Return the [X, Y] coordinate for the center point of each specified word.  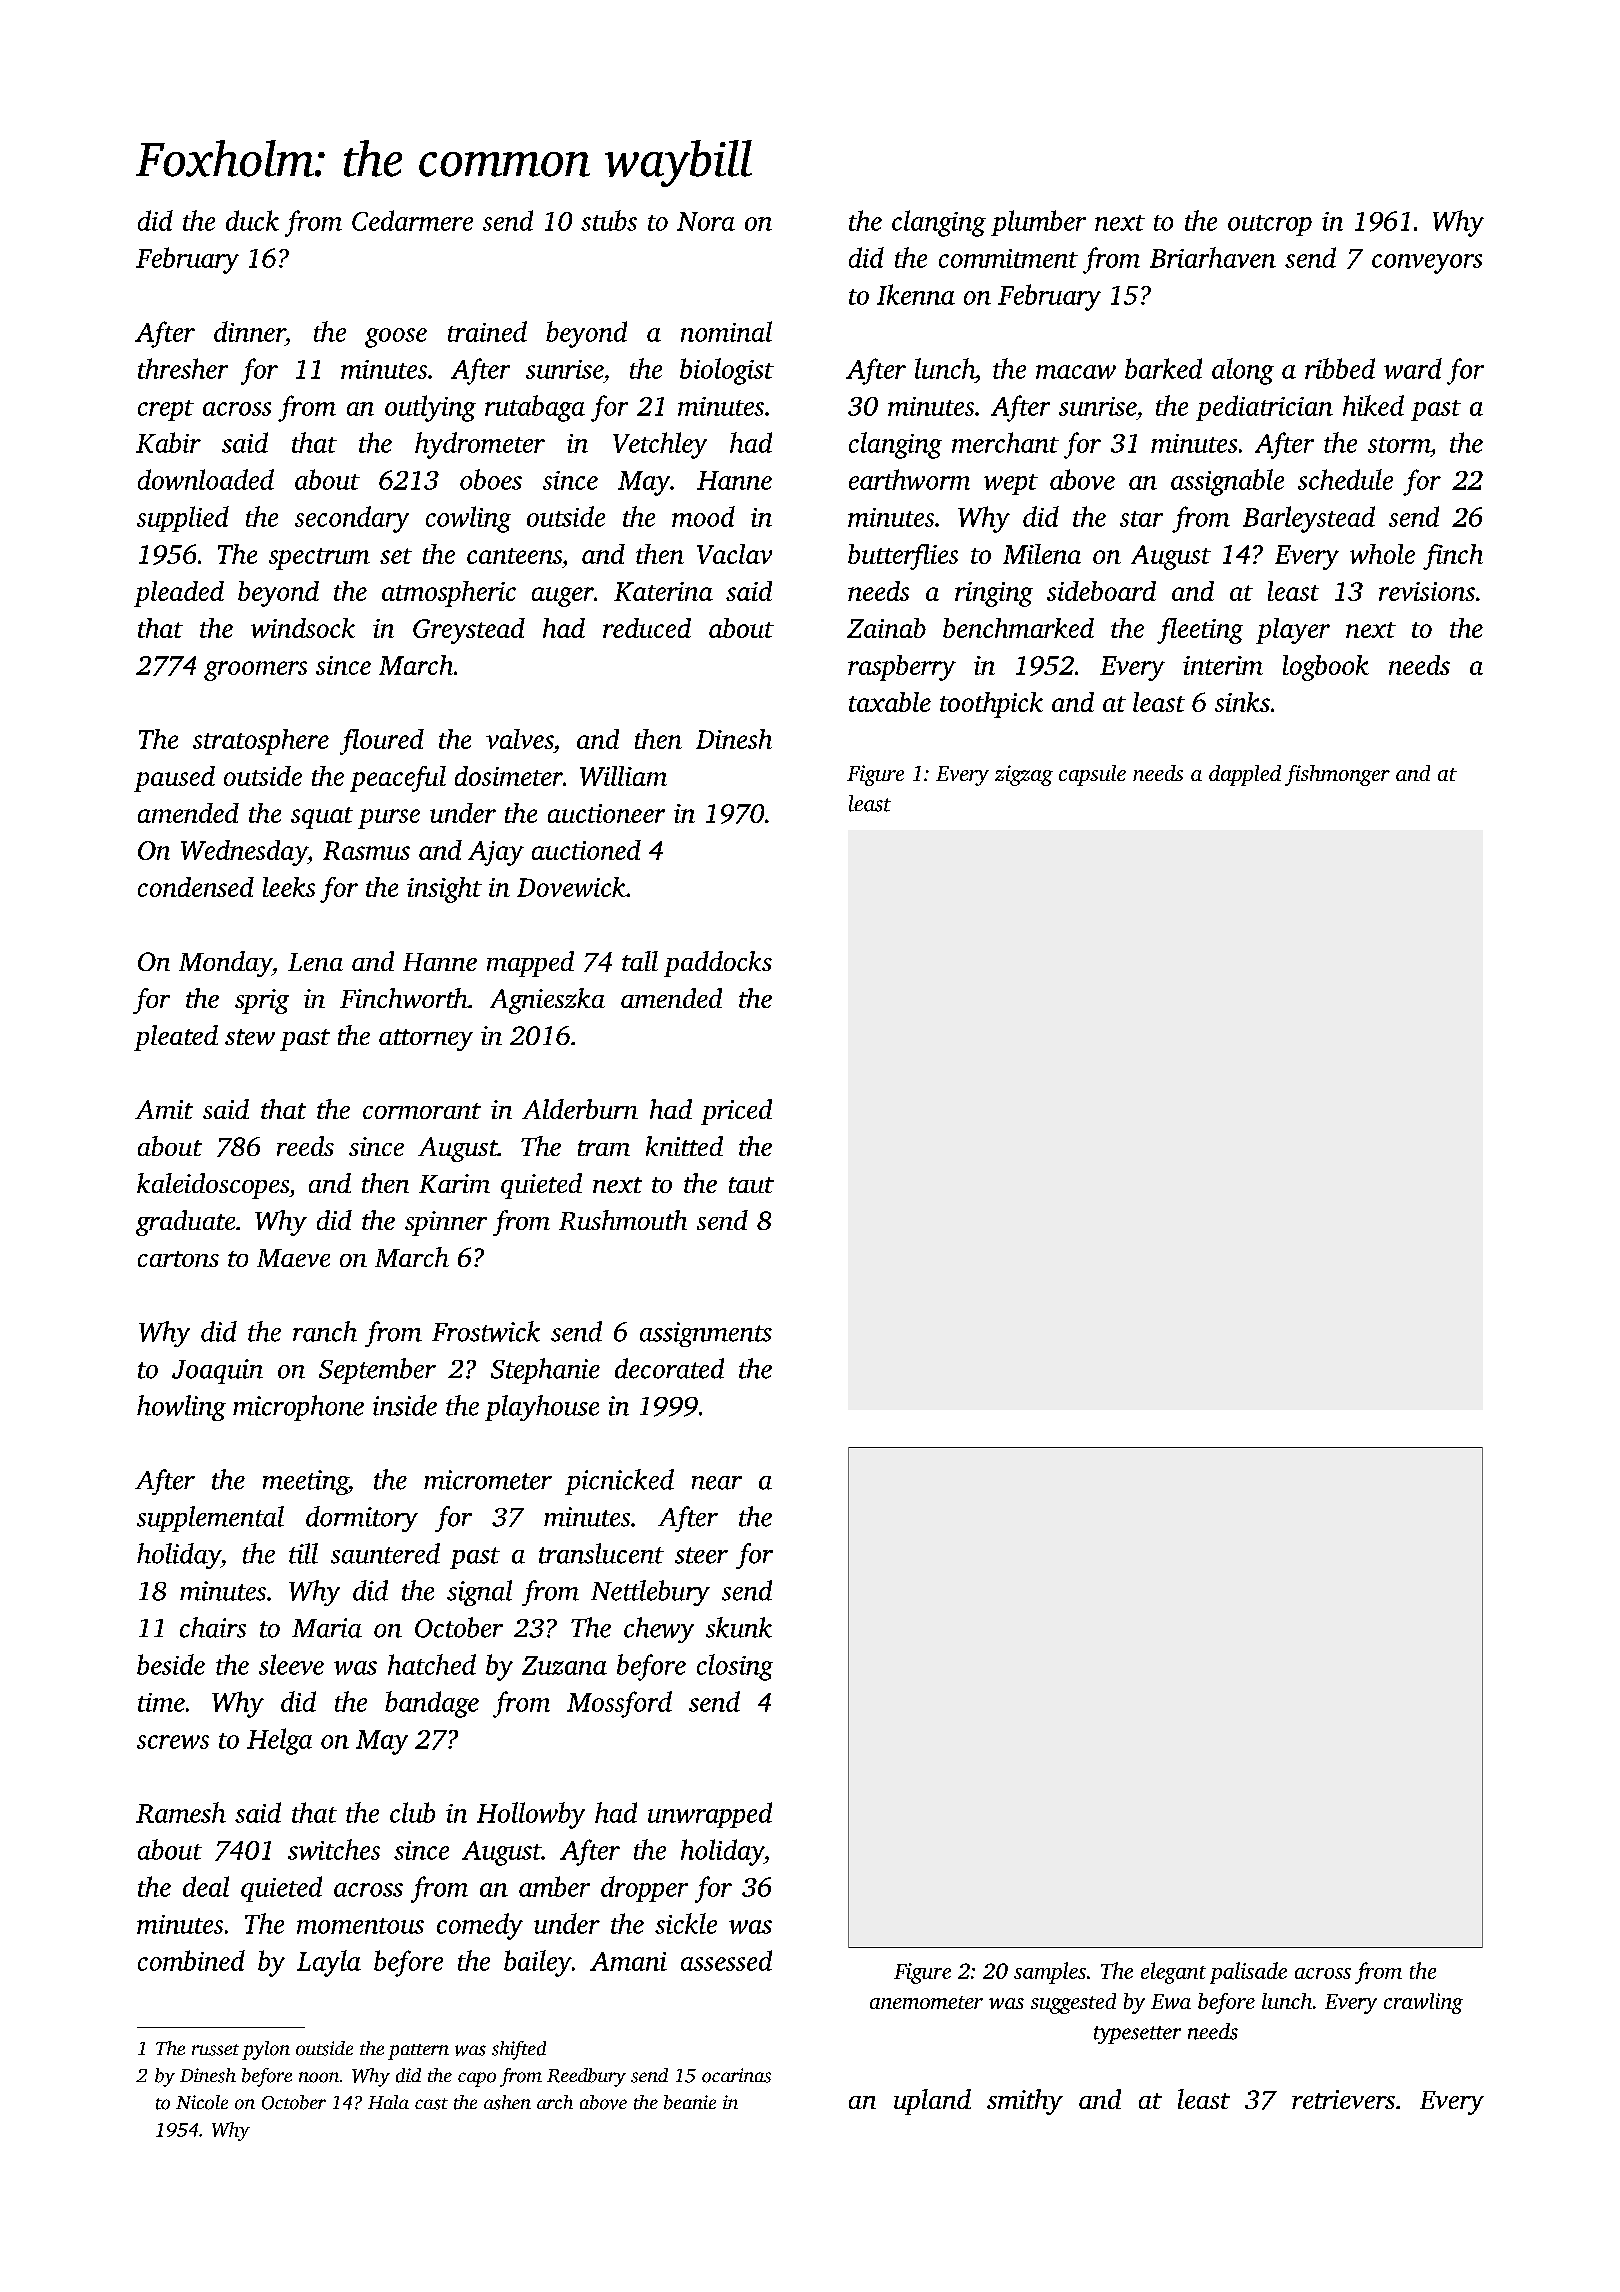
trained [487, 331]
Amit [164, 1109]
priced [736, 1112]
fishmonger [1337, 775]
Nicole [202, 2102]
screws [173, 1742]
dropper [644, 1889]
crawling [1423, 2003]
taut [751, 1185]
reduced [647, 628]
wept [1011, 484]
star [1141, 519]
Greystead [469, 631]
